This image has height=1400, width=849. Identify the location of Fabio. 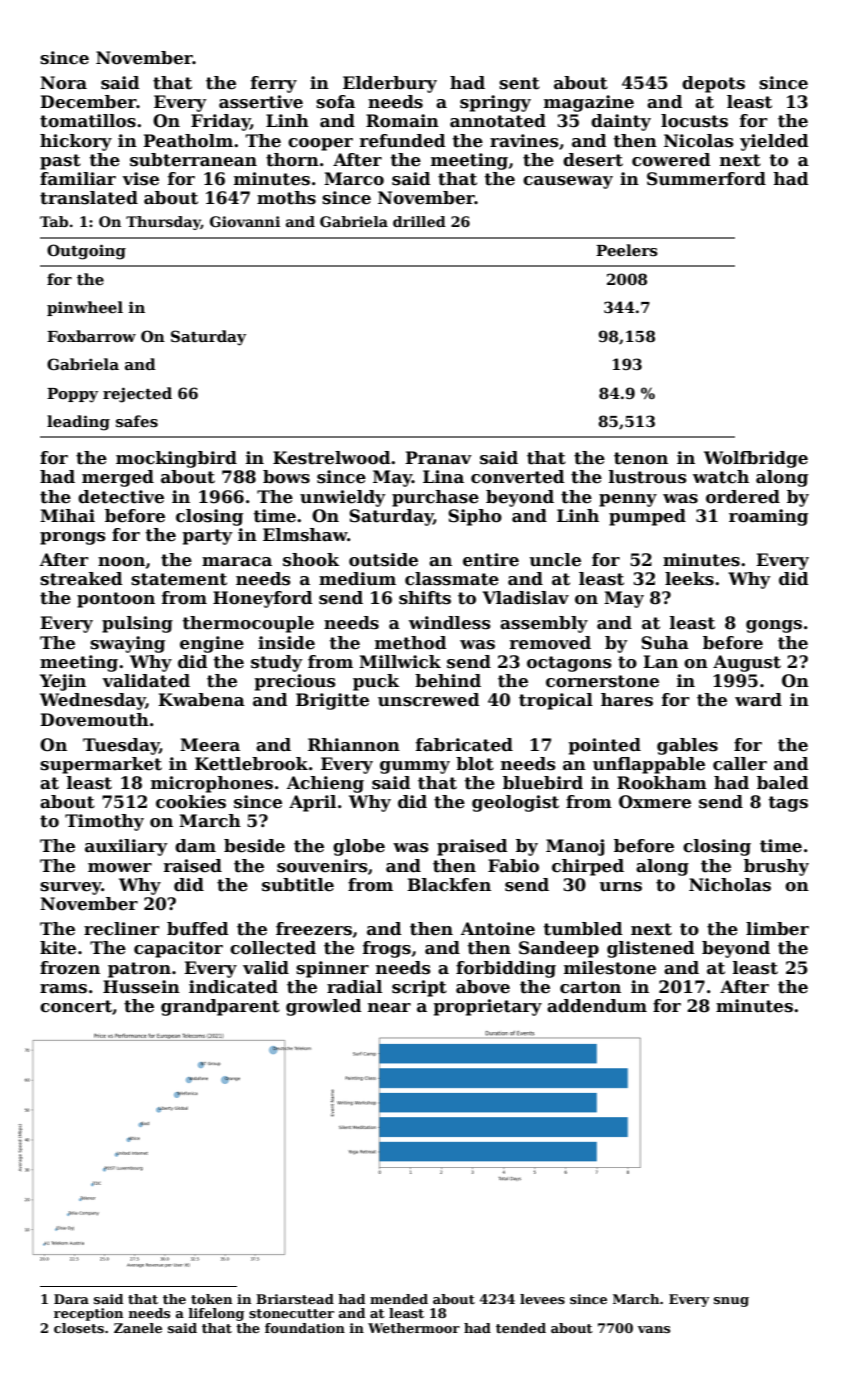
(513, 866).
